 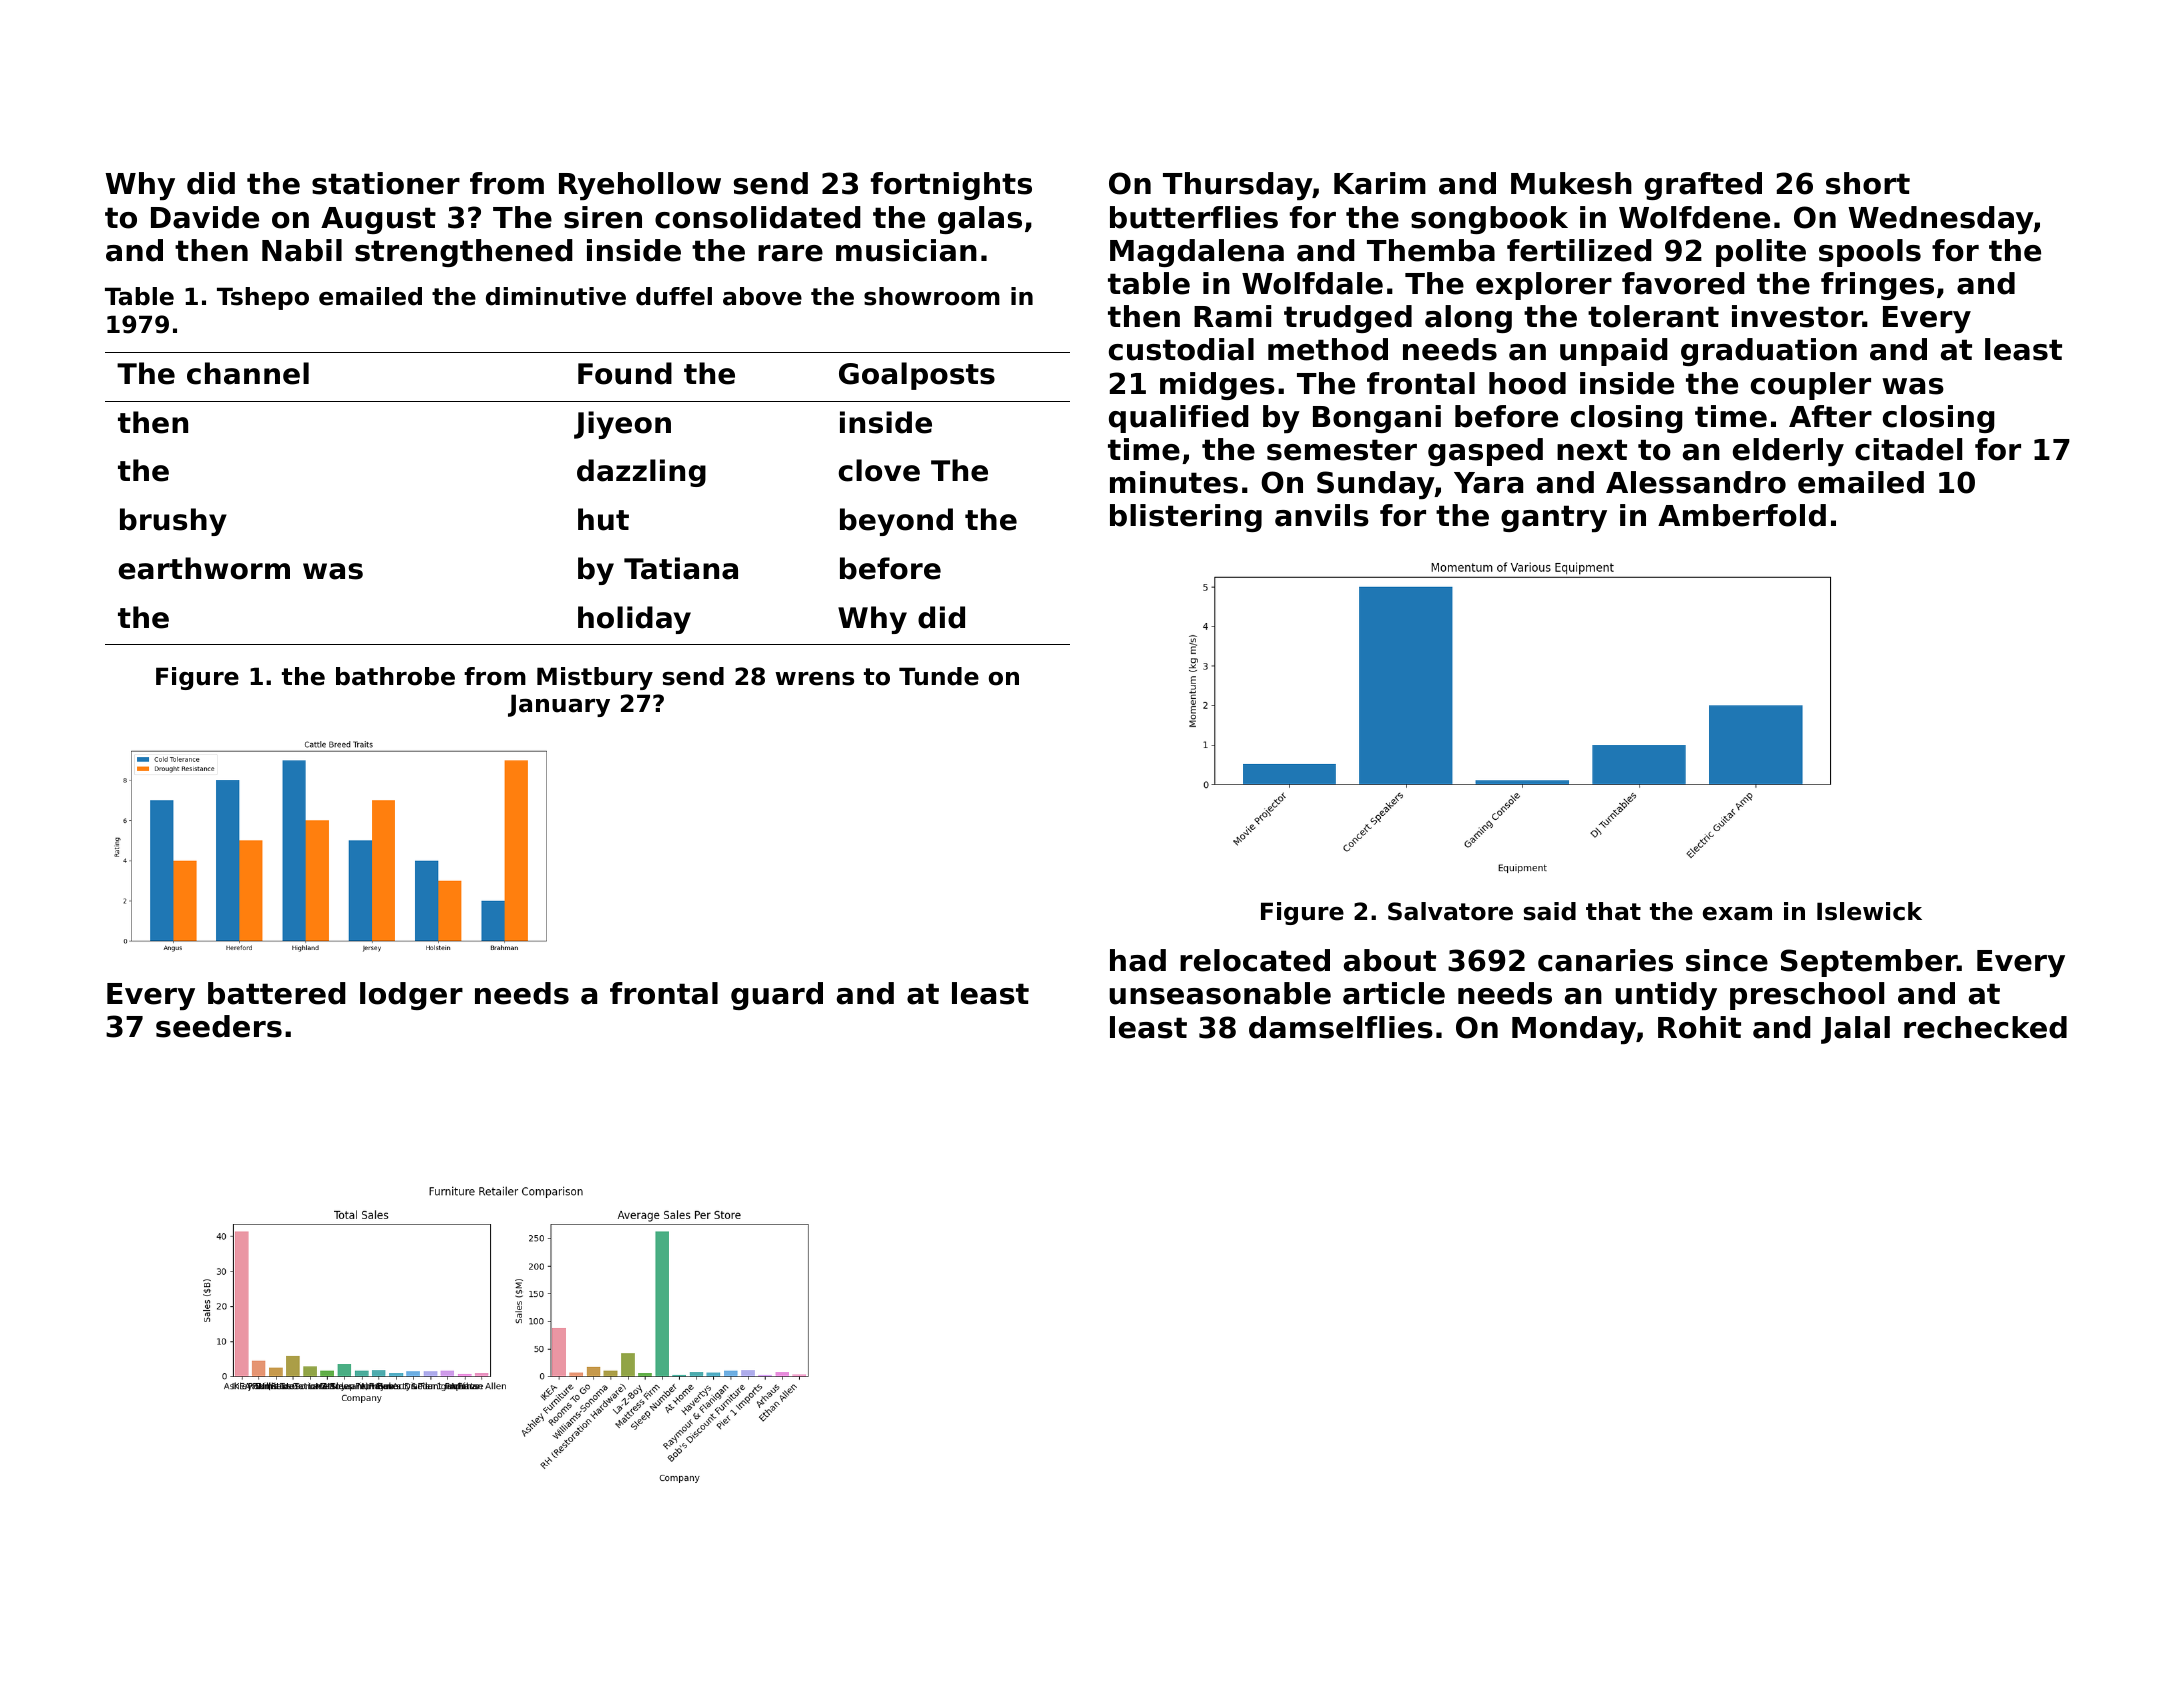 I want to click on short, so click(x=1868, y=183).
